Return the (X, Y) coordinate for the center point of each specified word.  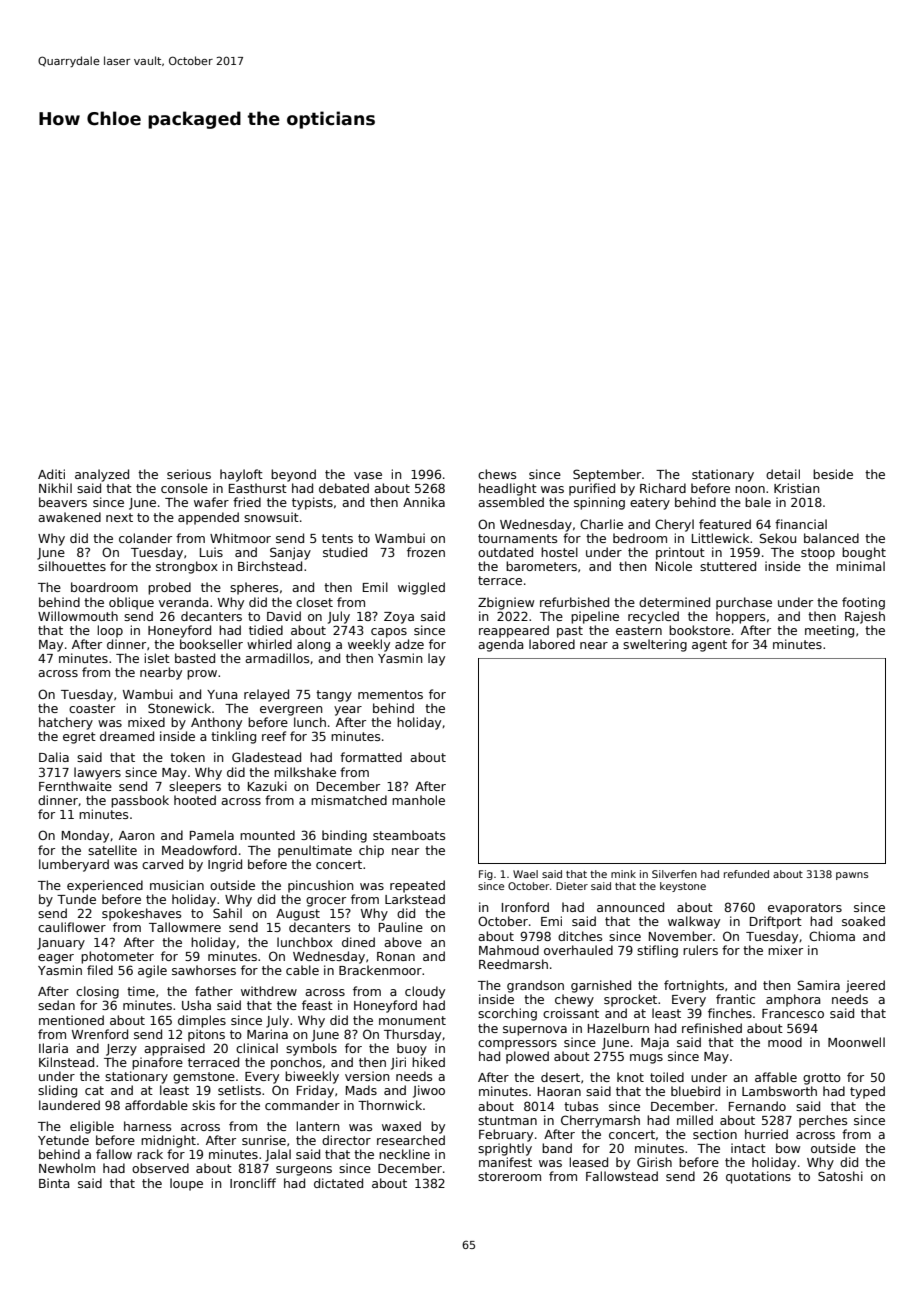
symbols (311, 1049)
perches (823, 1121)
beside (833, 474)
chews (497, 474)
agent (709, 646)
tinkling (233, 737)
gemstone (204, 1078)
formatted (371, 757)
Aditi (51, 474)
